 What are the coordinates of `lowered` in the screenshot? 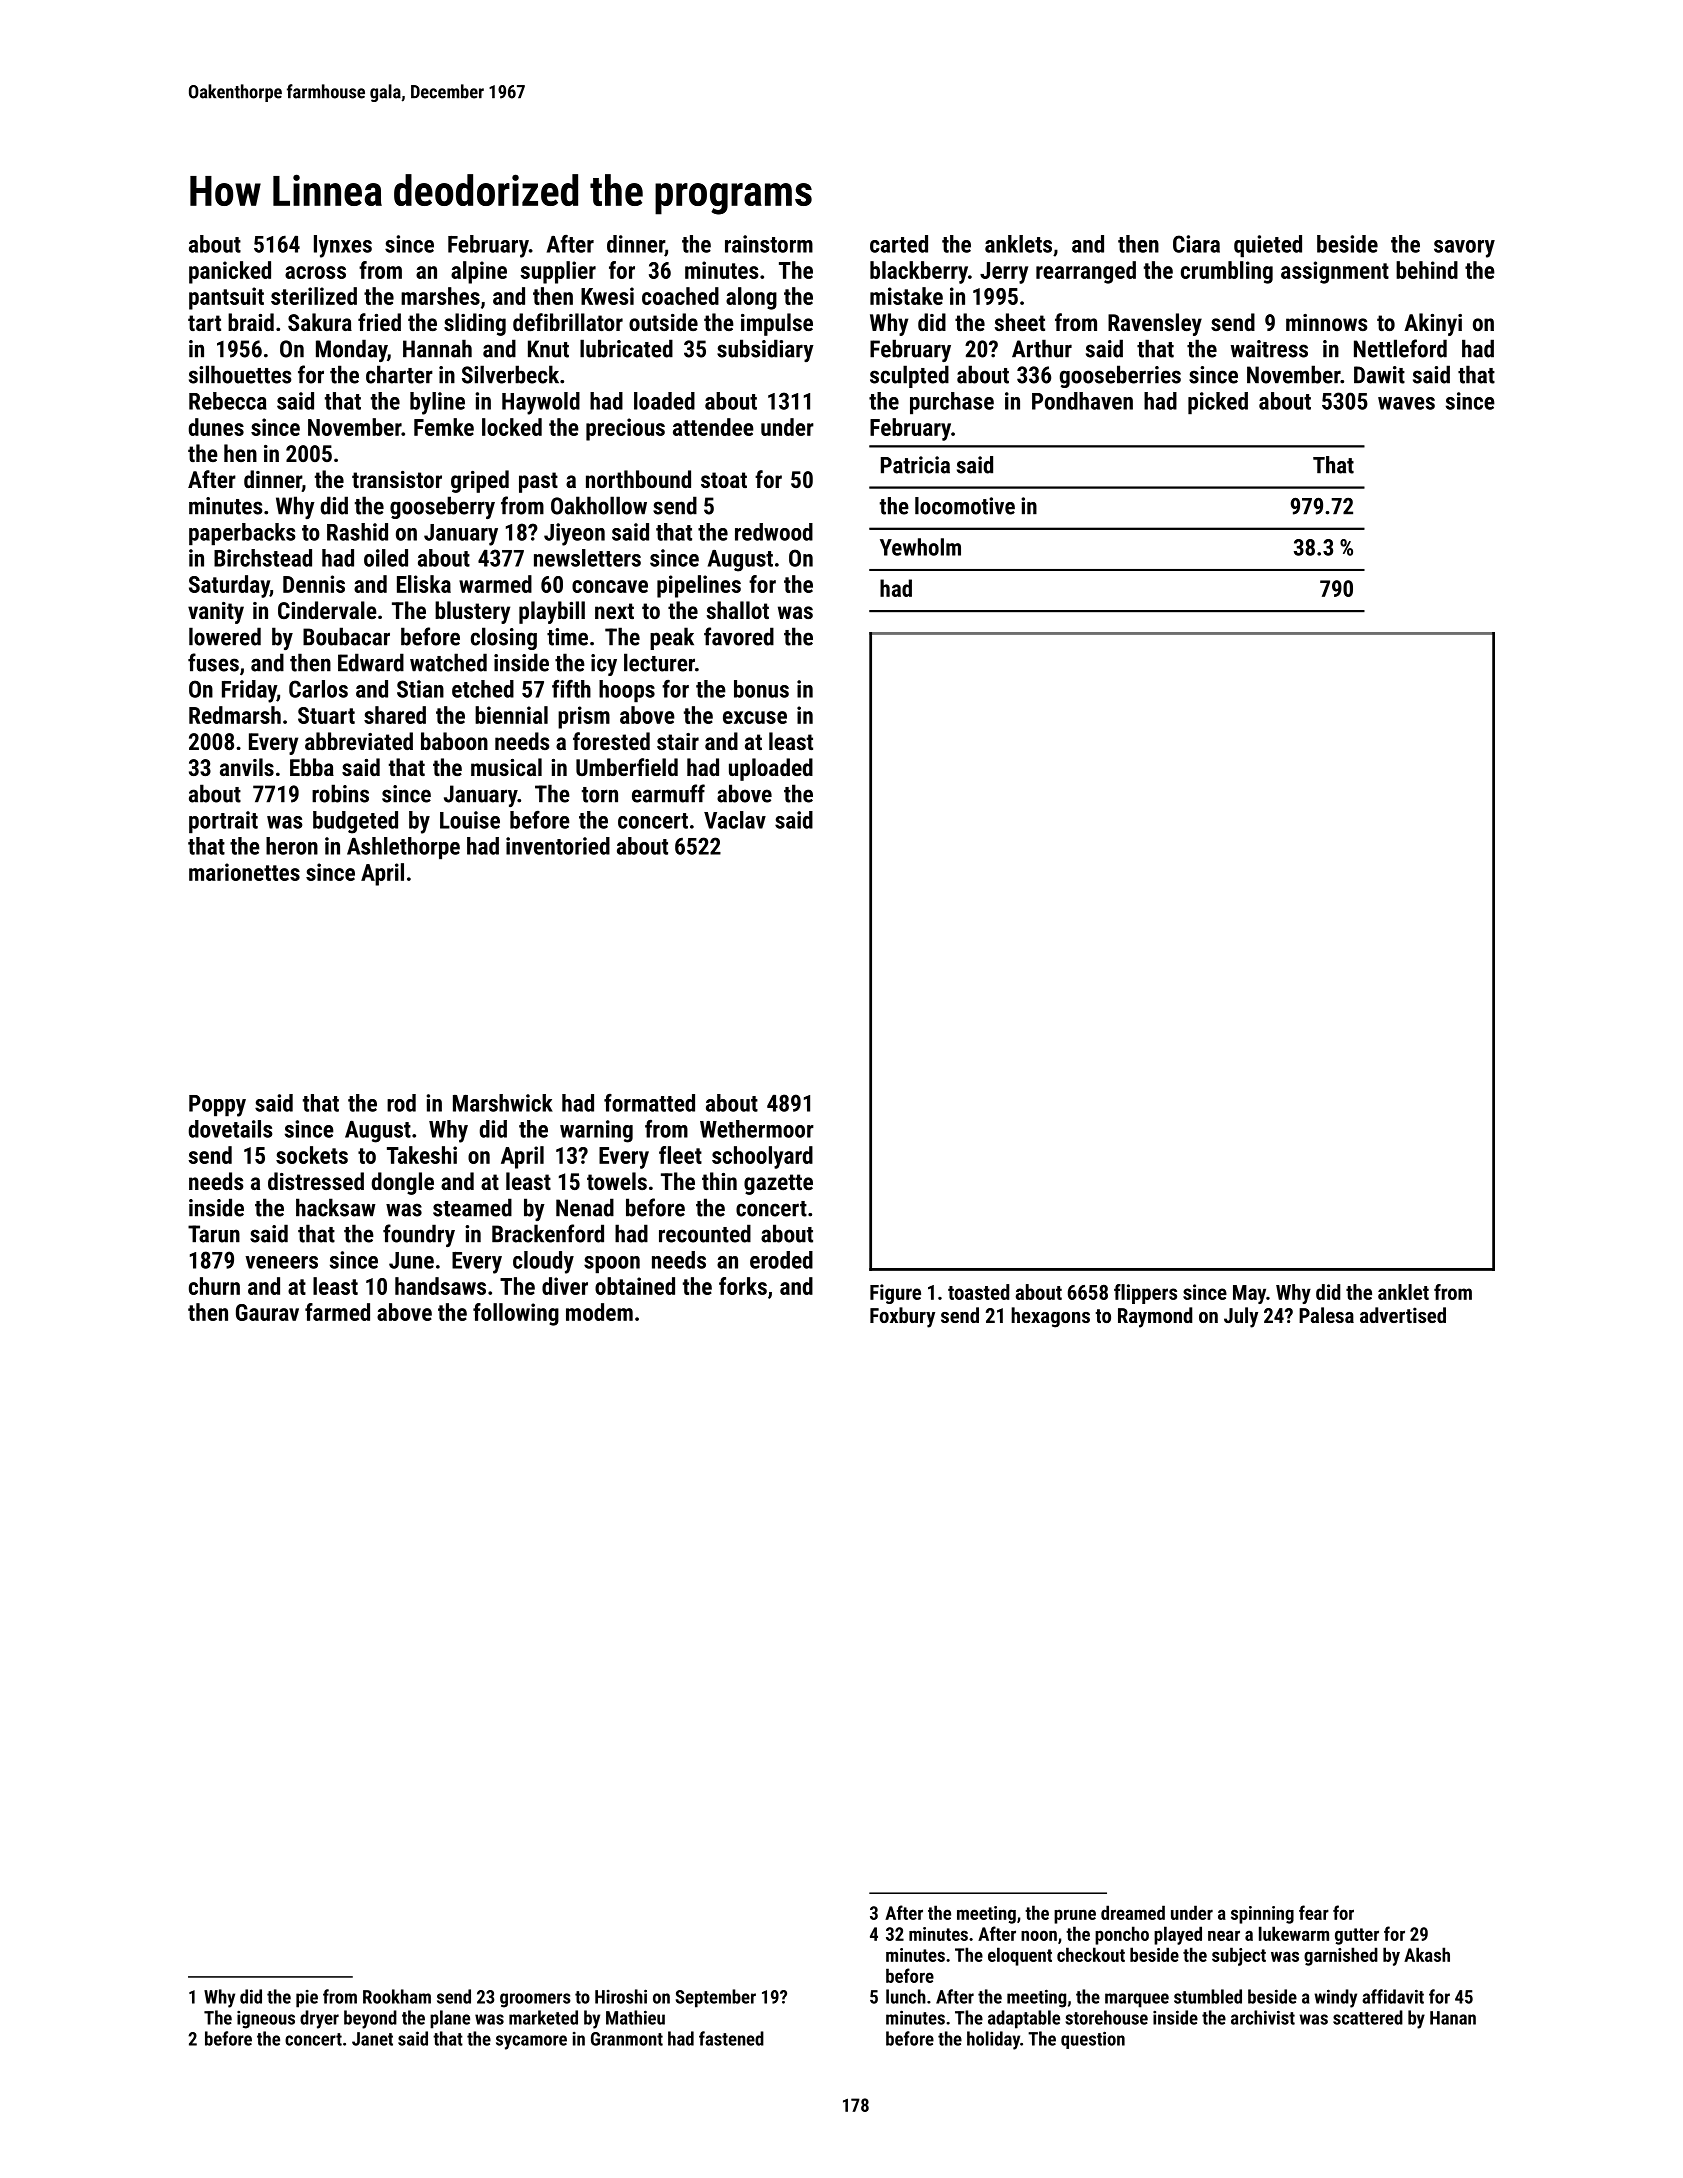 It's located at (225, 636).
